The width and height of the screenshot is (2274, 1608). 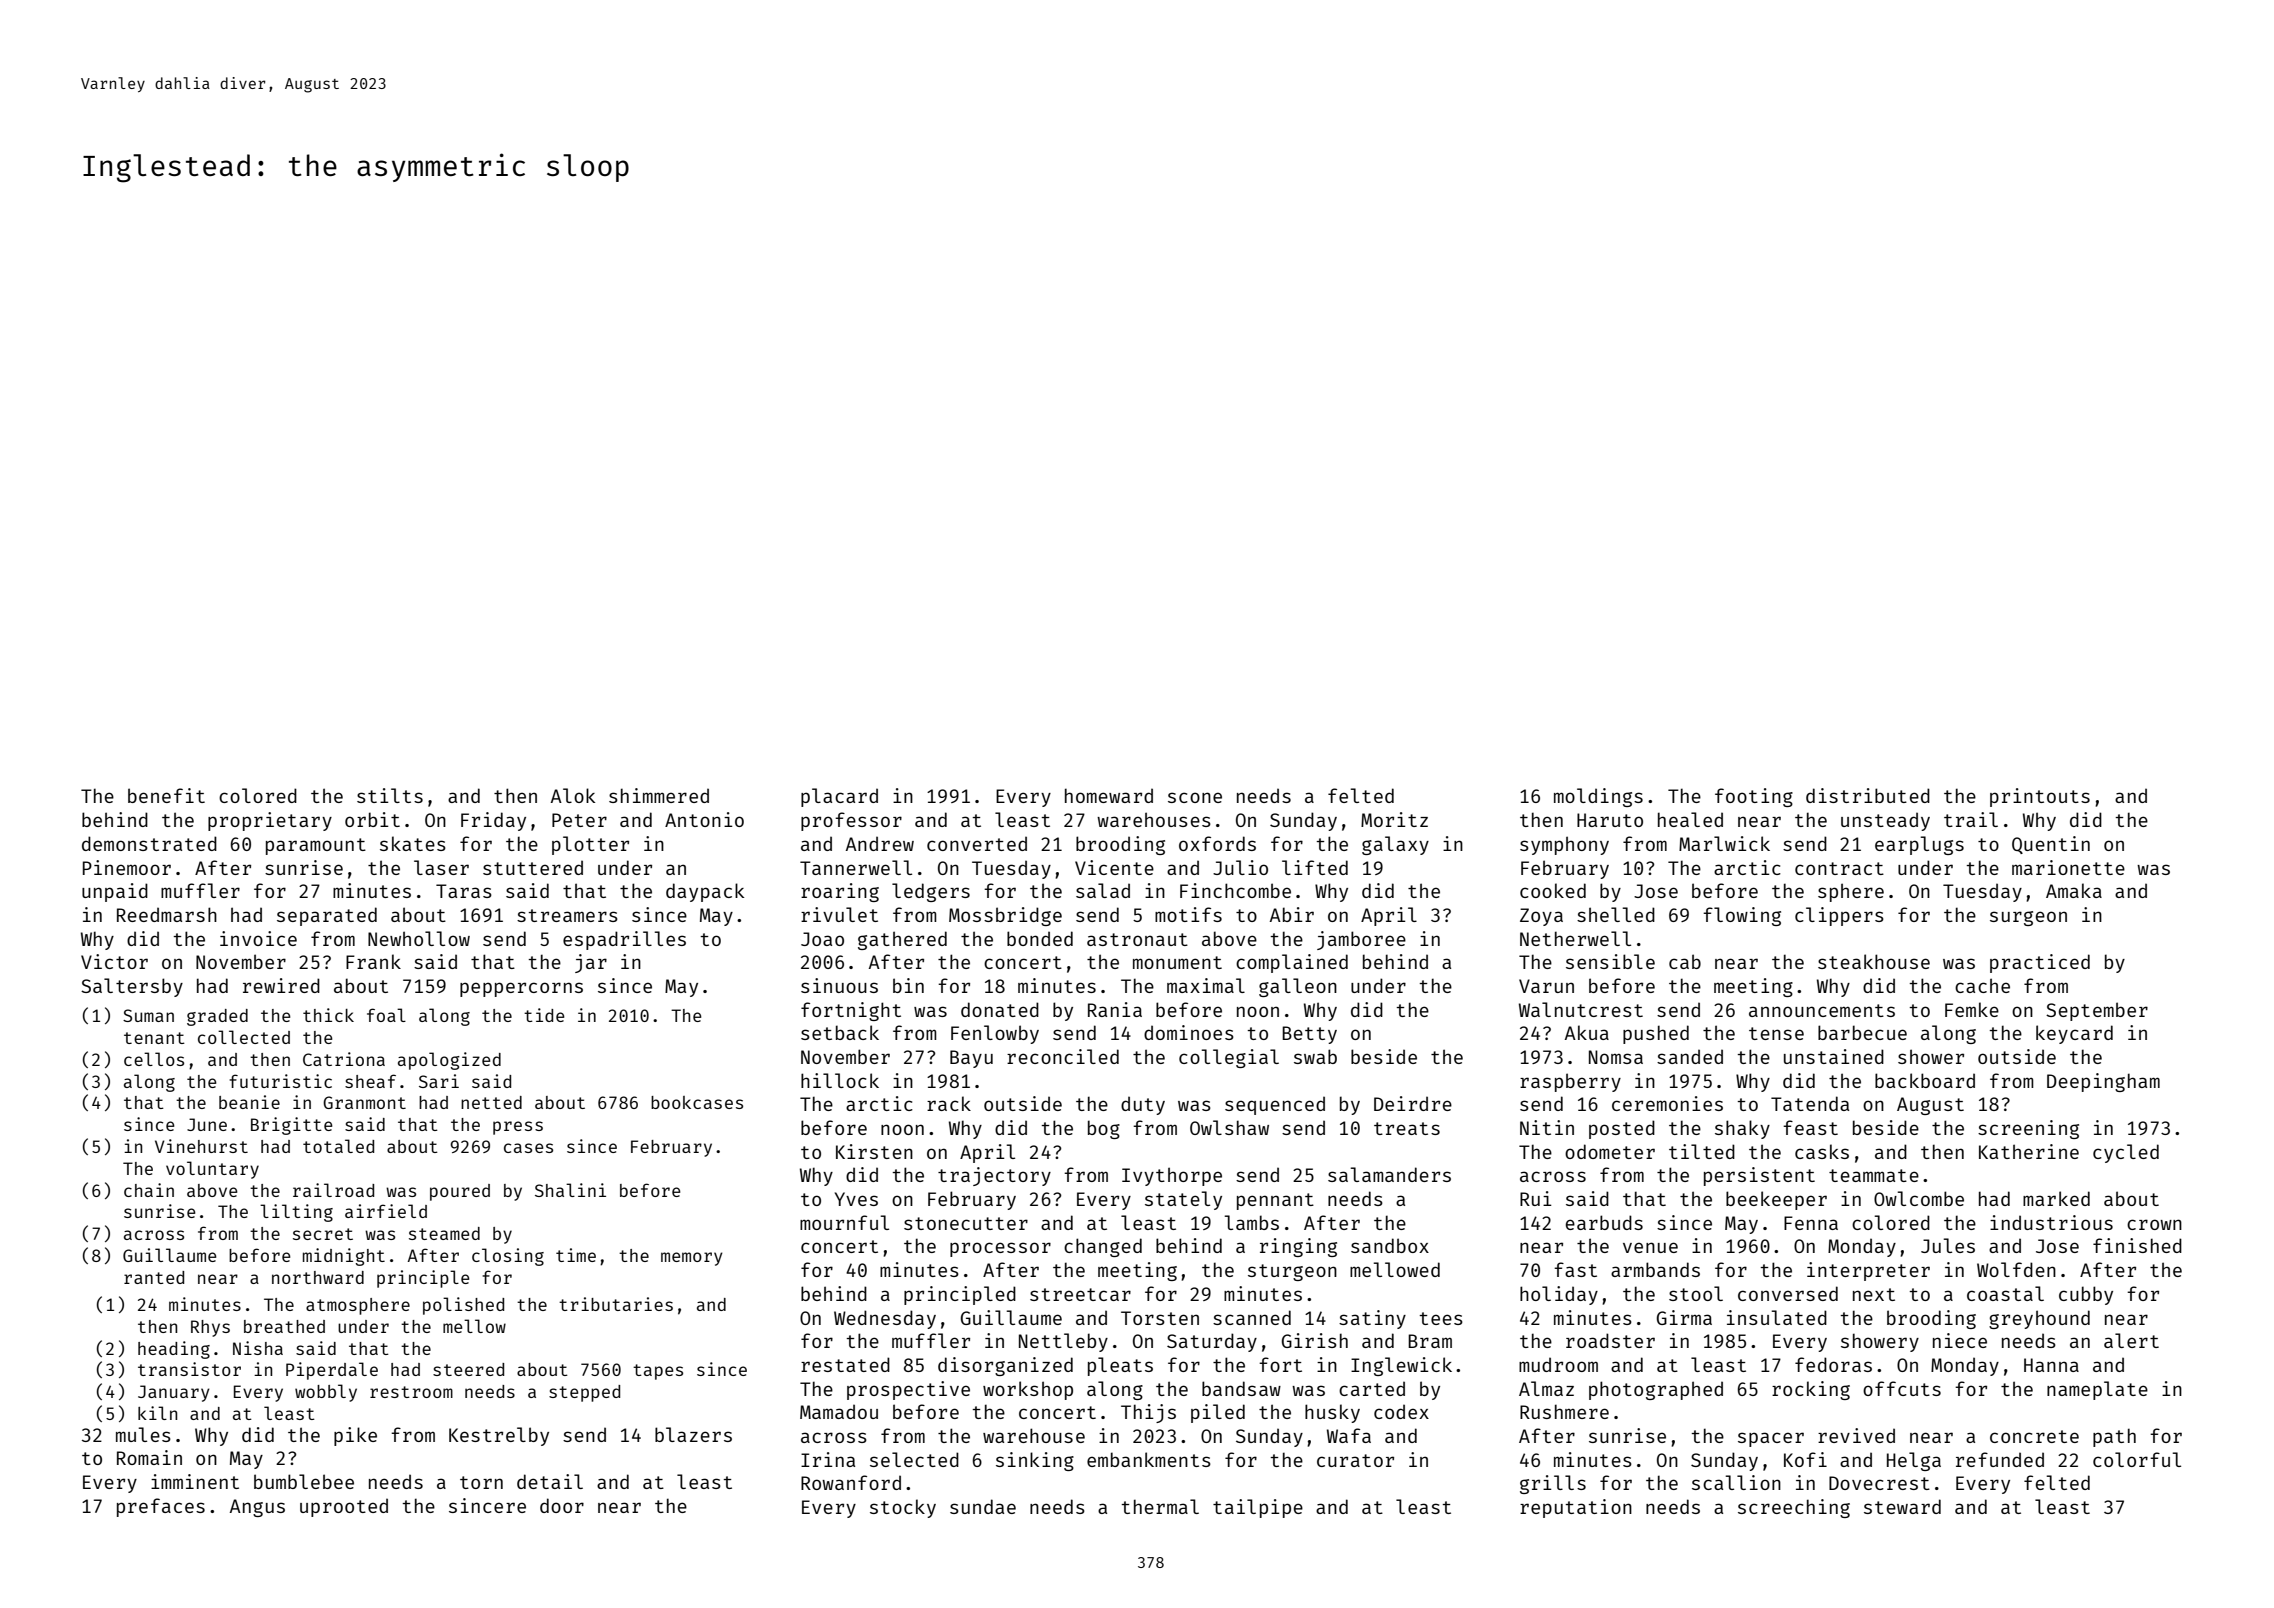 What do you see at coordinates (1109, 795) in the screenshot?
I see `homeward` at bounding box center [1109, 795].
